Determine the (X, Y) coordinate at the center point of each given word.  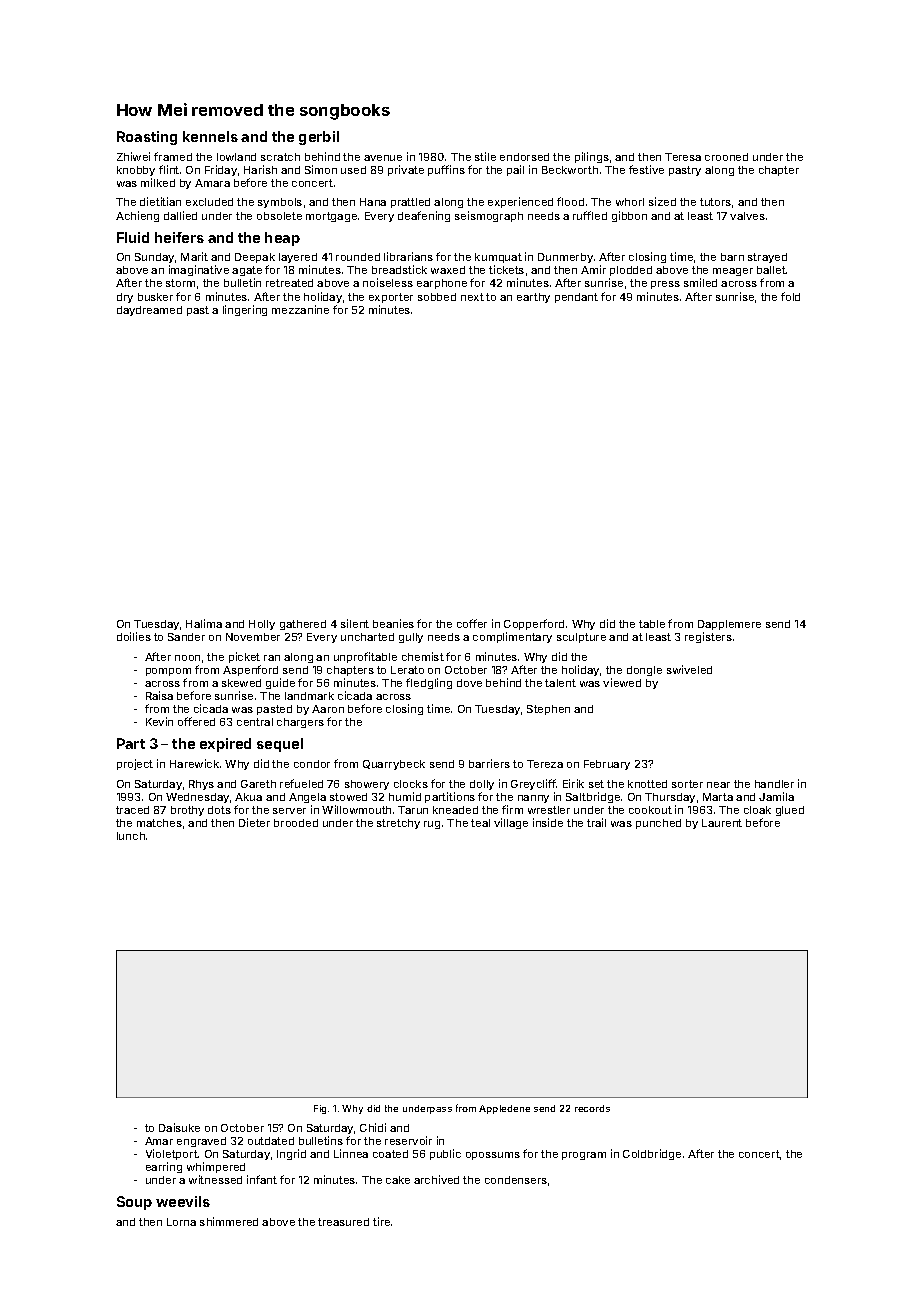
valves (747, 216)
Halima (204, 623)
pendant (576, 298)
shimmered (229, 1221)
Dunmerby (565, 258)
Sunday (154, 258)
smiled (700, 282)
